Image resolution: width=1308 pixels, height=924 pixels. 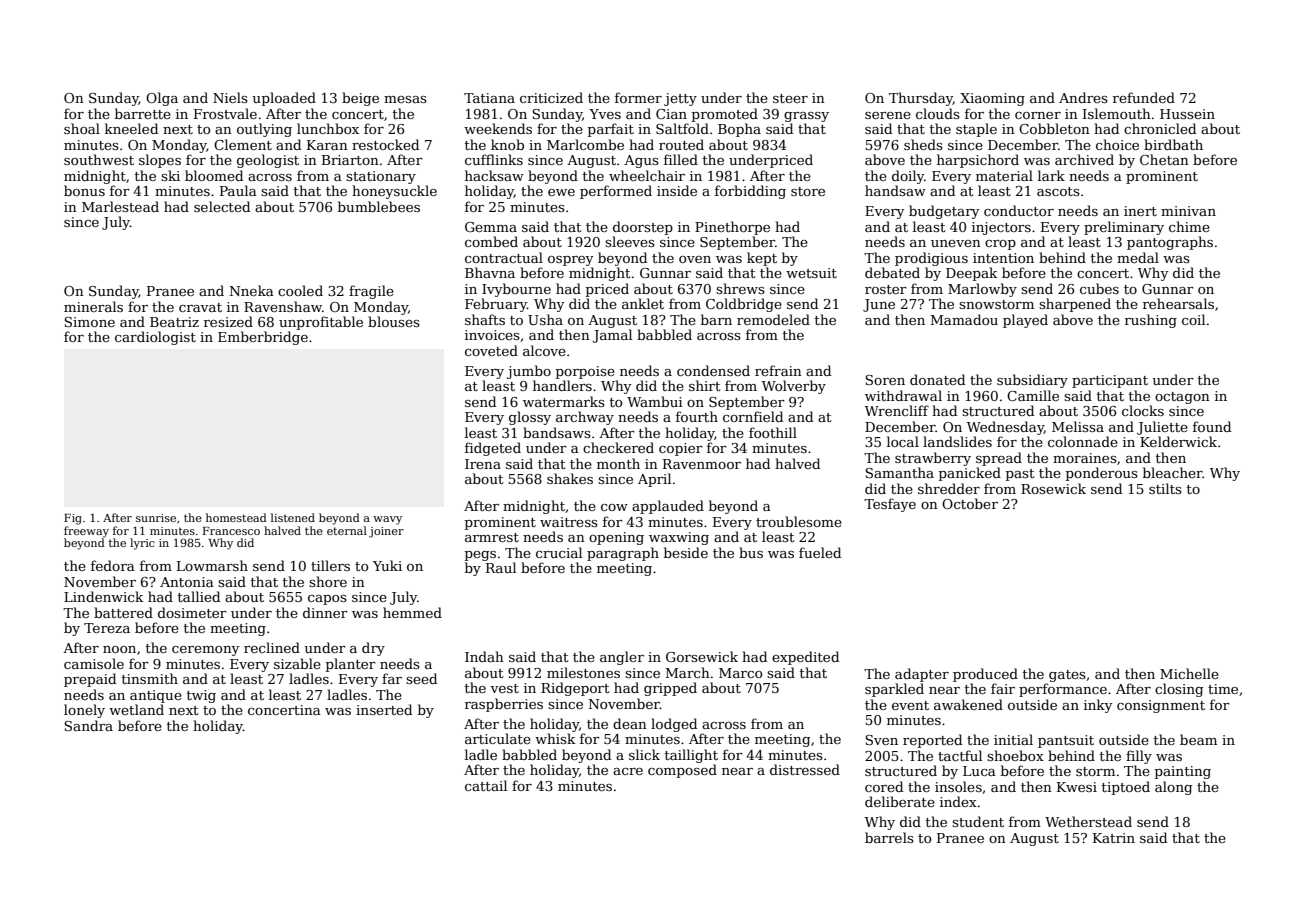 I want to click on Ivybourne, so click(x=516, y=290).
